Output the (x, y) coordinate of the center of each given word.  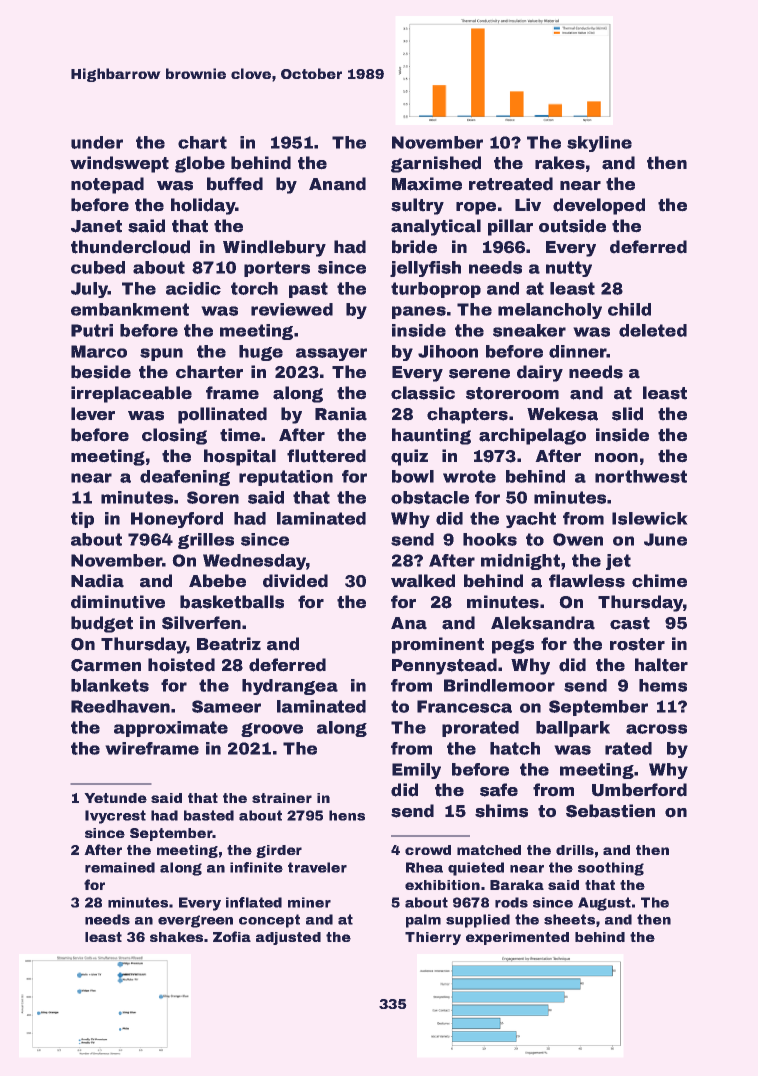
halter (661, 665)
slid (627, 414)
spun (161, 354)
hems (663, 685)
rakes (560, 163)
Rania (341, 414)
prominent (438, 645)
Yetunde (115, 798)
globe (200, 164)
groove (272, 730)
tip (82, 520)
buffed (235, 184)
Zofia (232, 936)
